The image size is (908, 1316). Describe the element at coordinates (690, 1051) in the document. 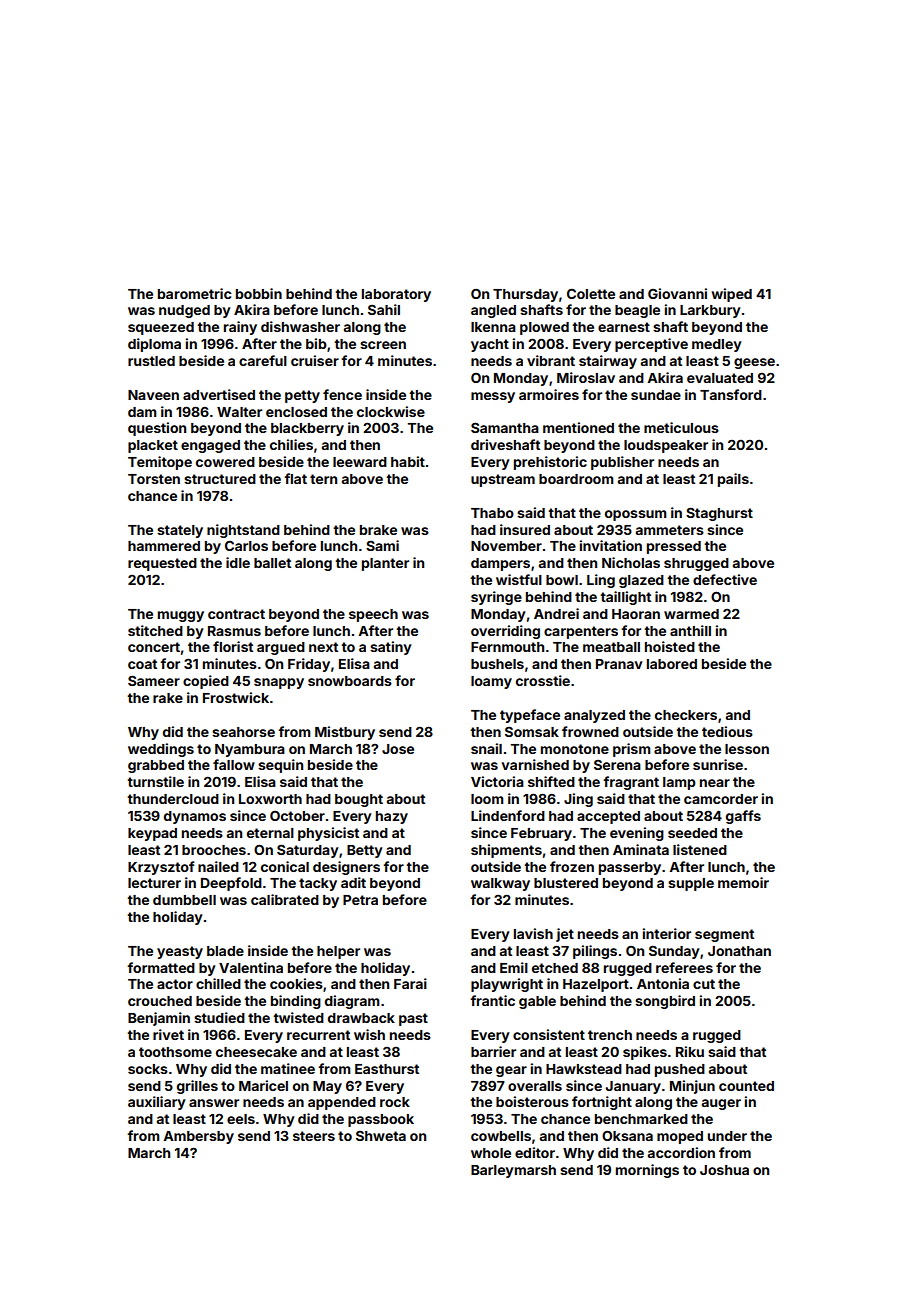

I see `Riku` at that location.
